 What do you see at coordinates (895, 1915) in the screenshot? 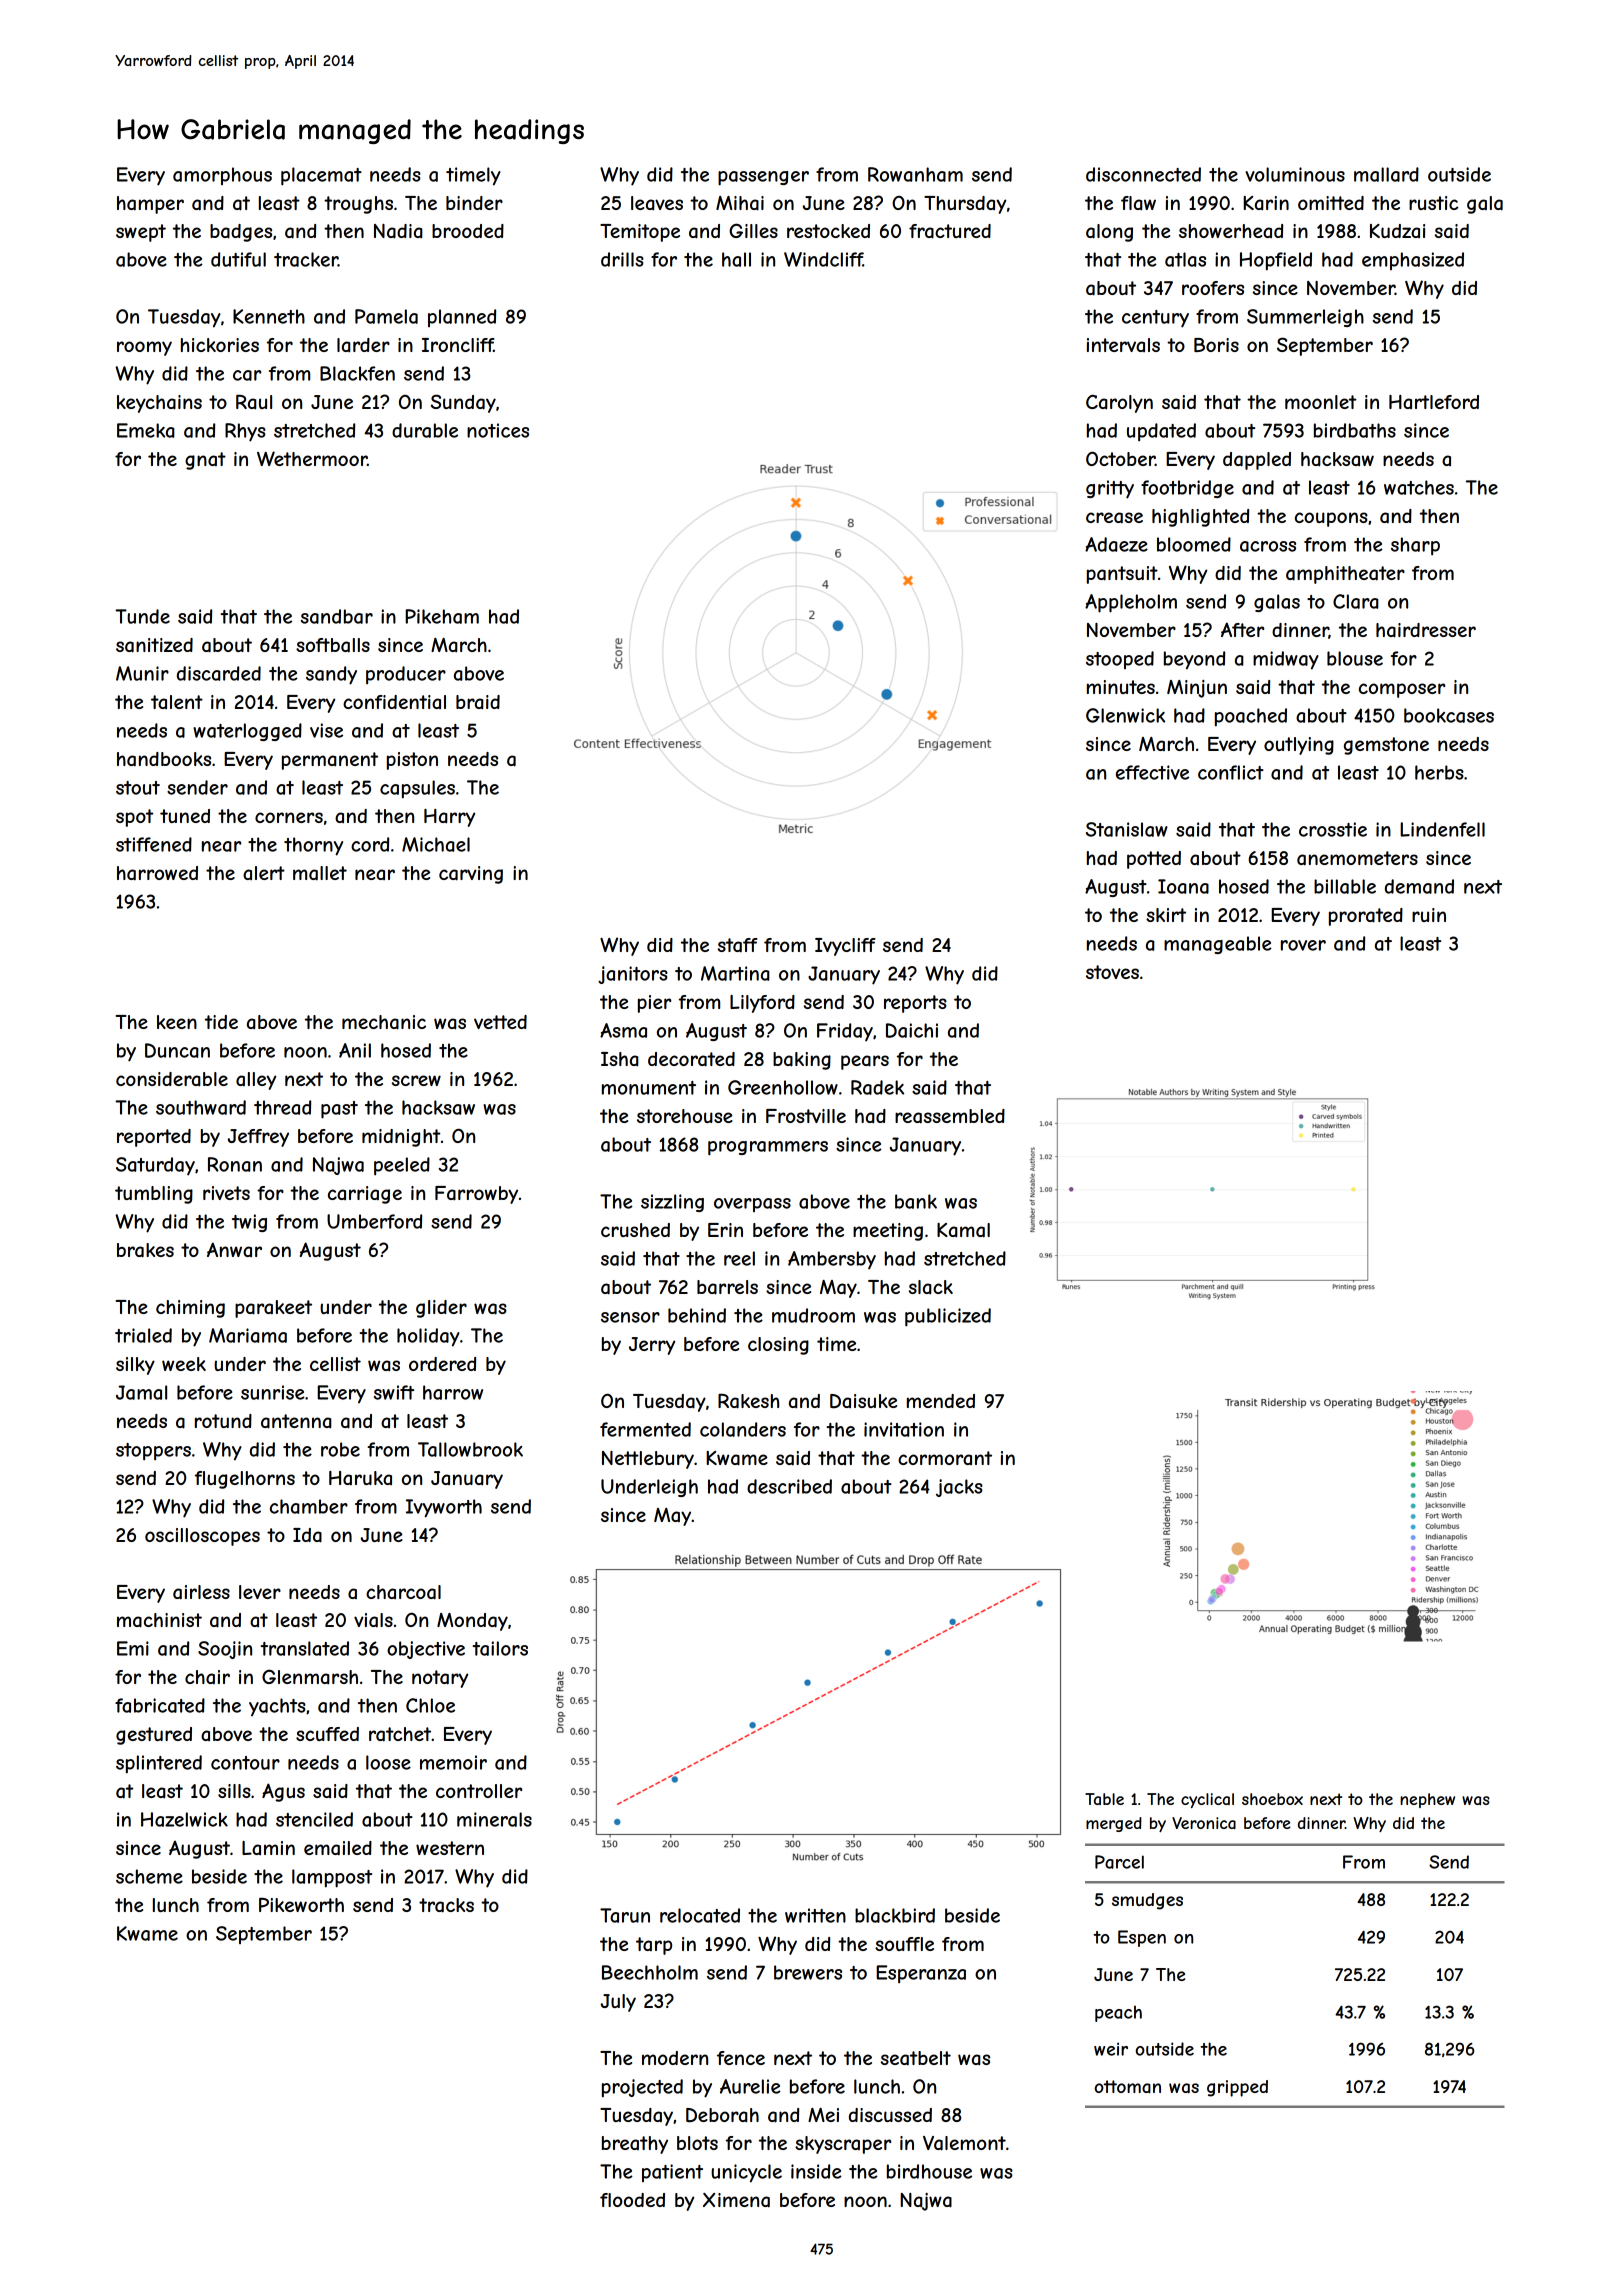
I see `blackbird` at bounding box center [895, 1915].
